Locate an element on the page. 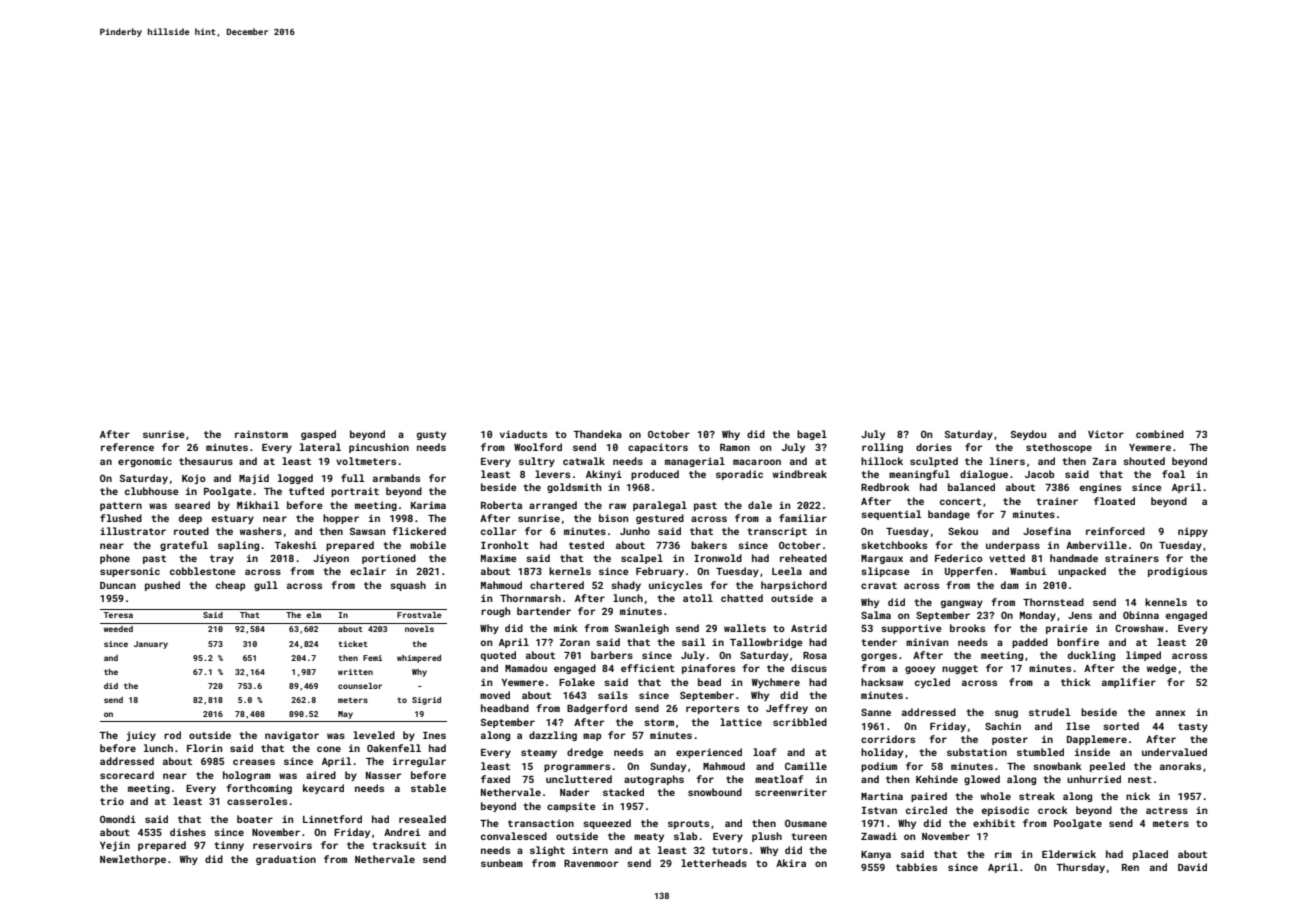 This document has height=924, width=1308. amplifier is located at coordinates (1129, 683).
